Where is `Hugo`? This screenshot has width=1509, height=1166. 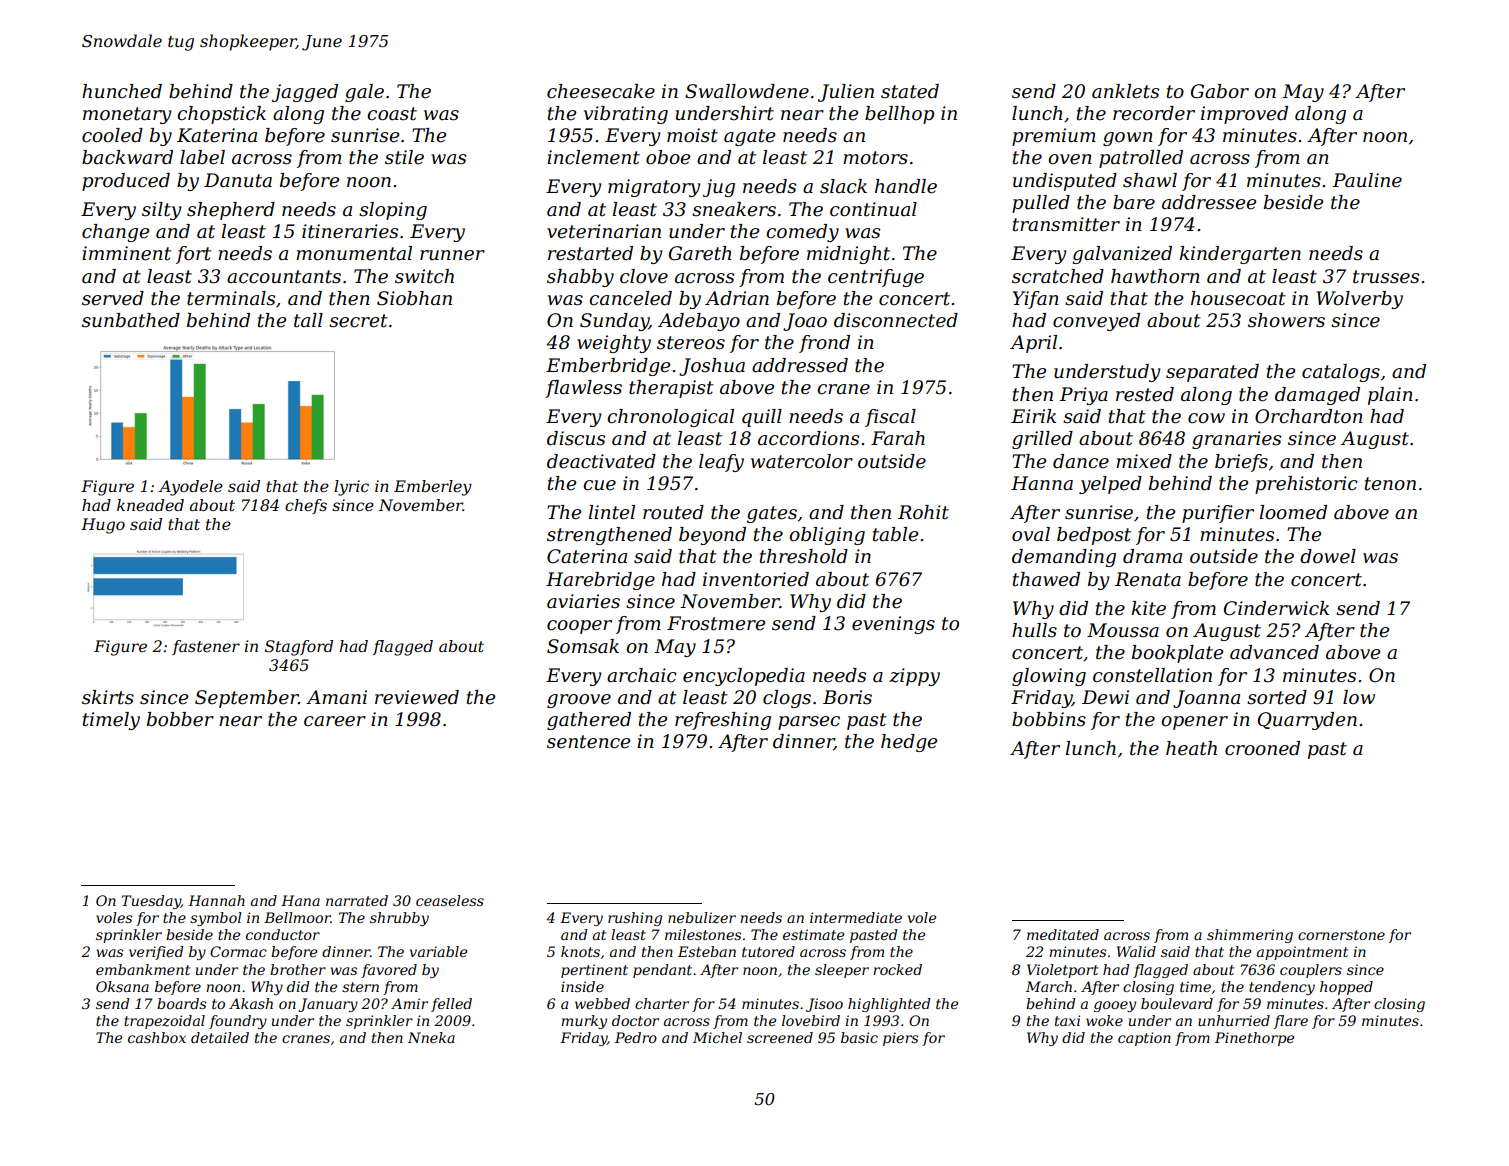
Hugo is located at coordinates (103, 526).
